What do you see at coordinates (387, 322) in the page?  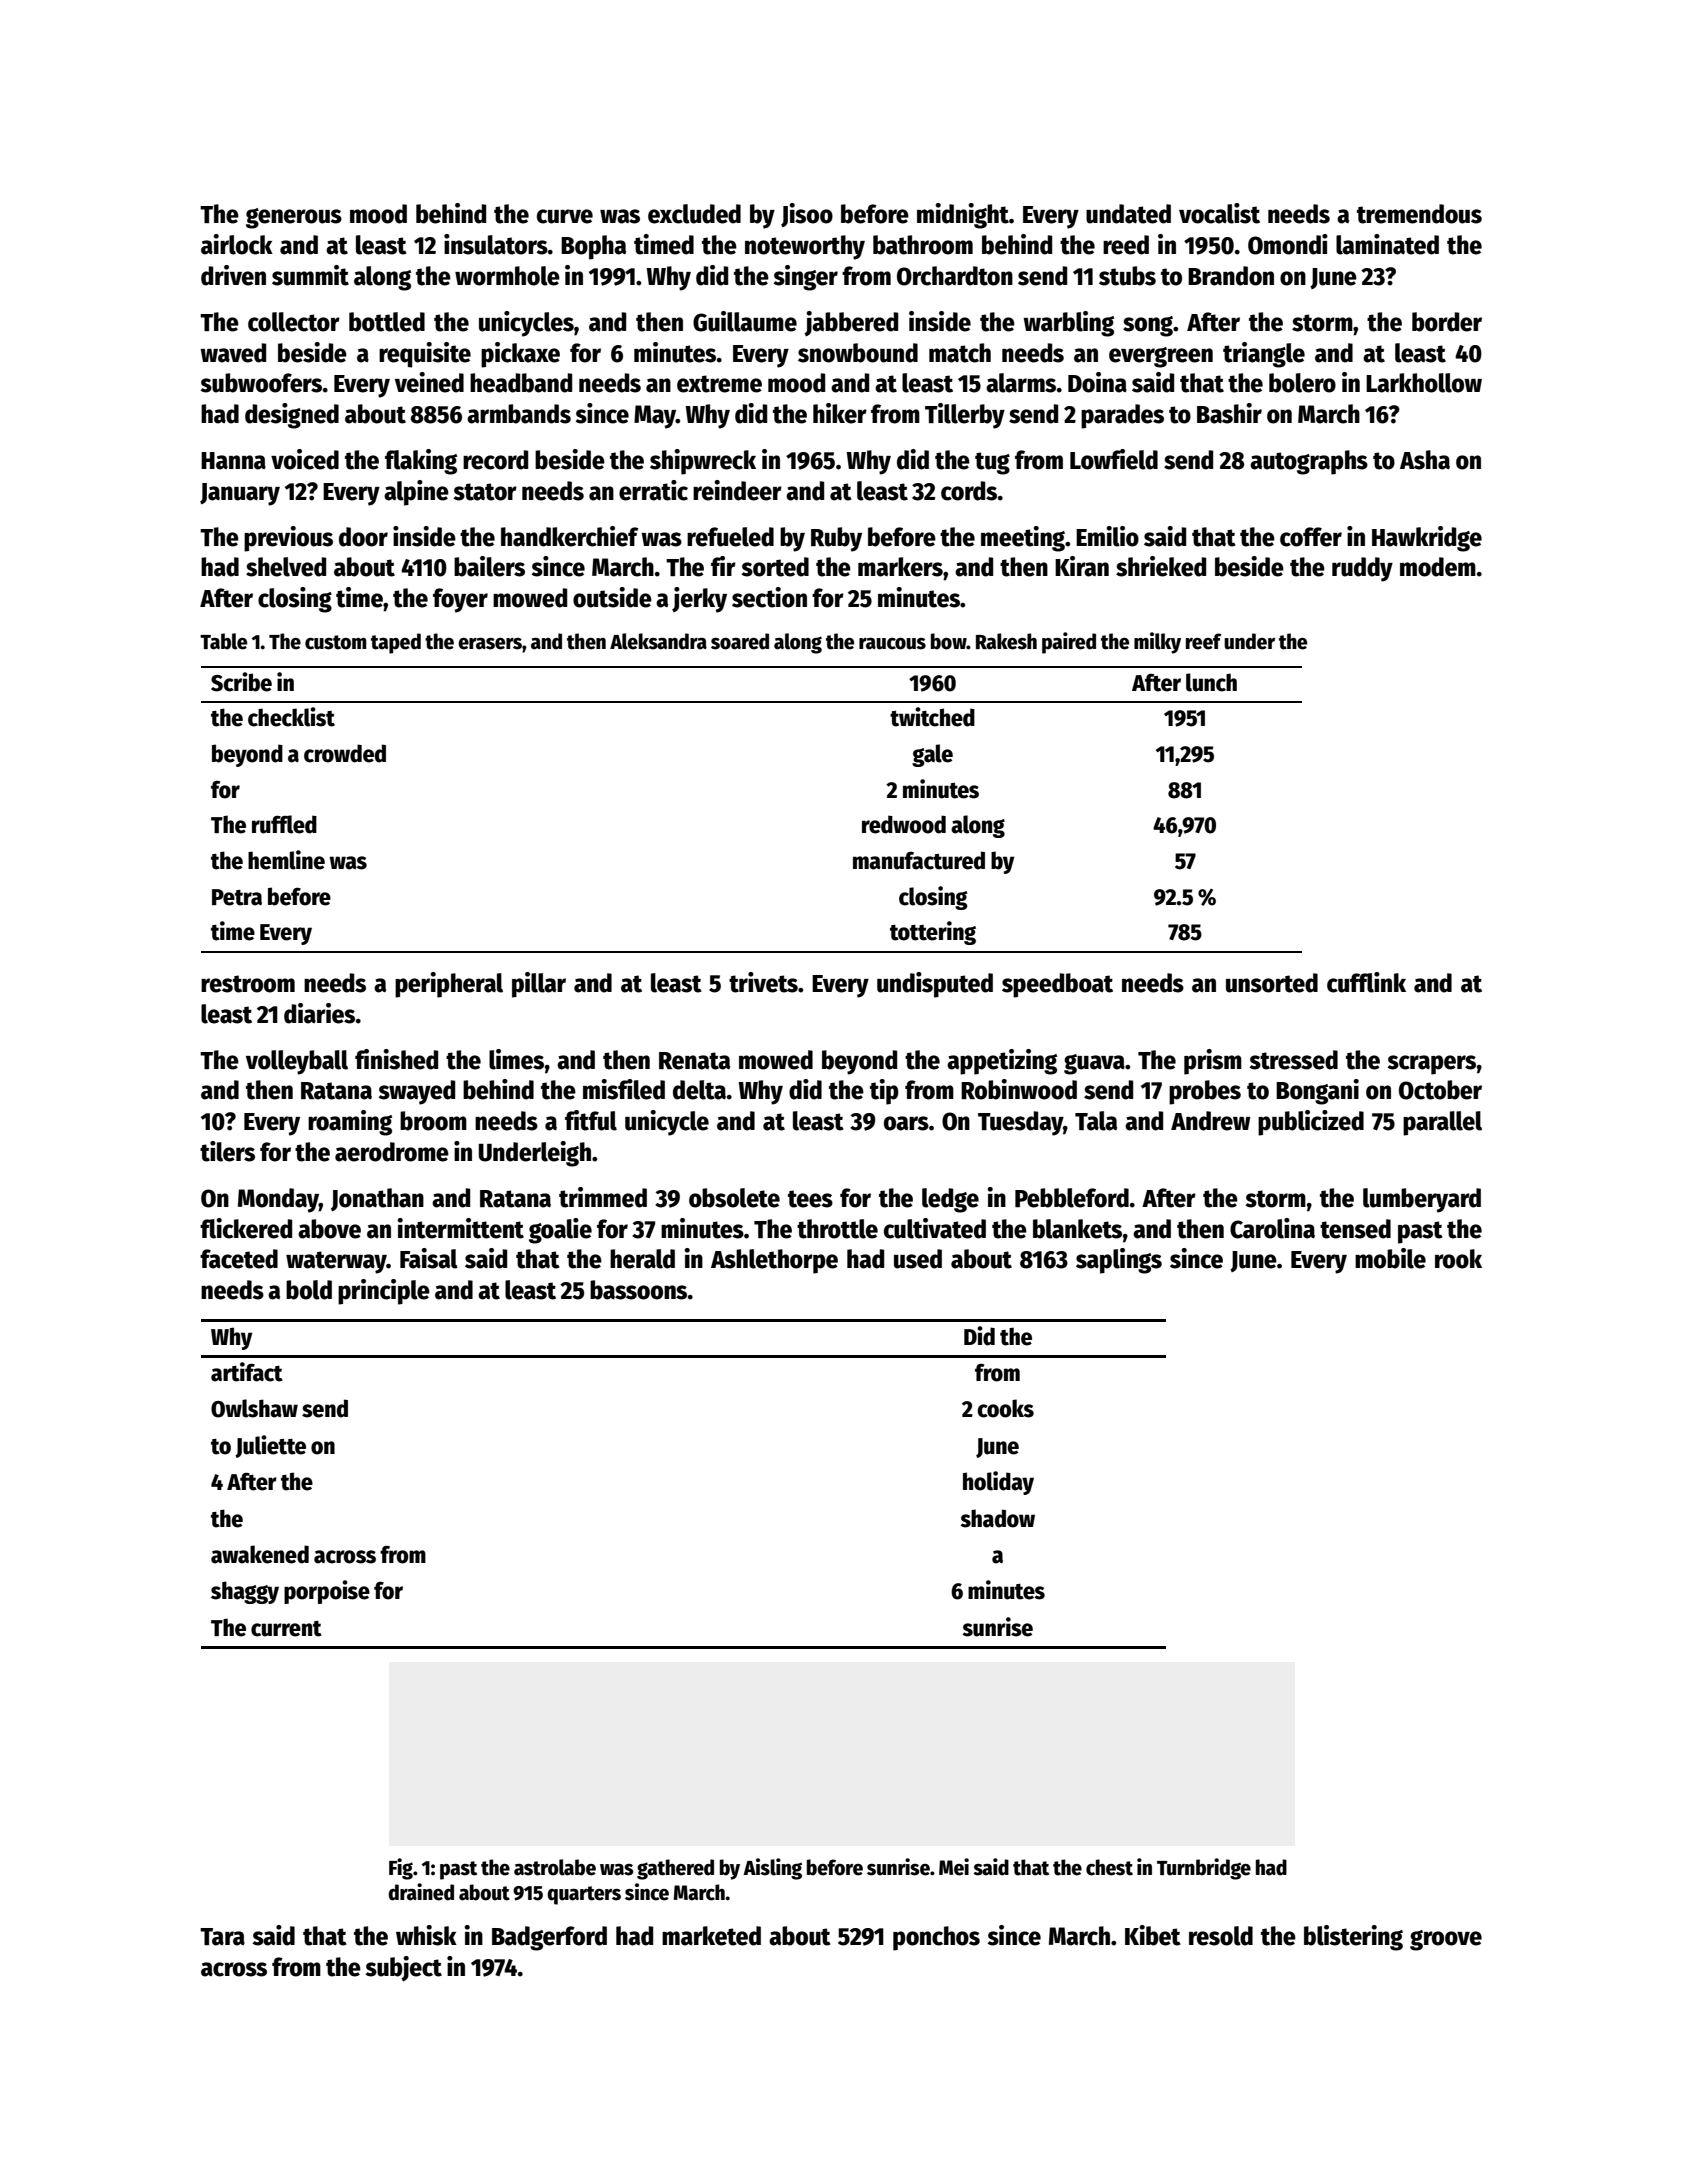 I see `bottled` at bounding box center [387, 322].
